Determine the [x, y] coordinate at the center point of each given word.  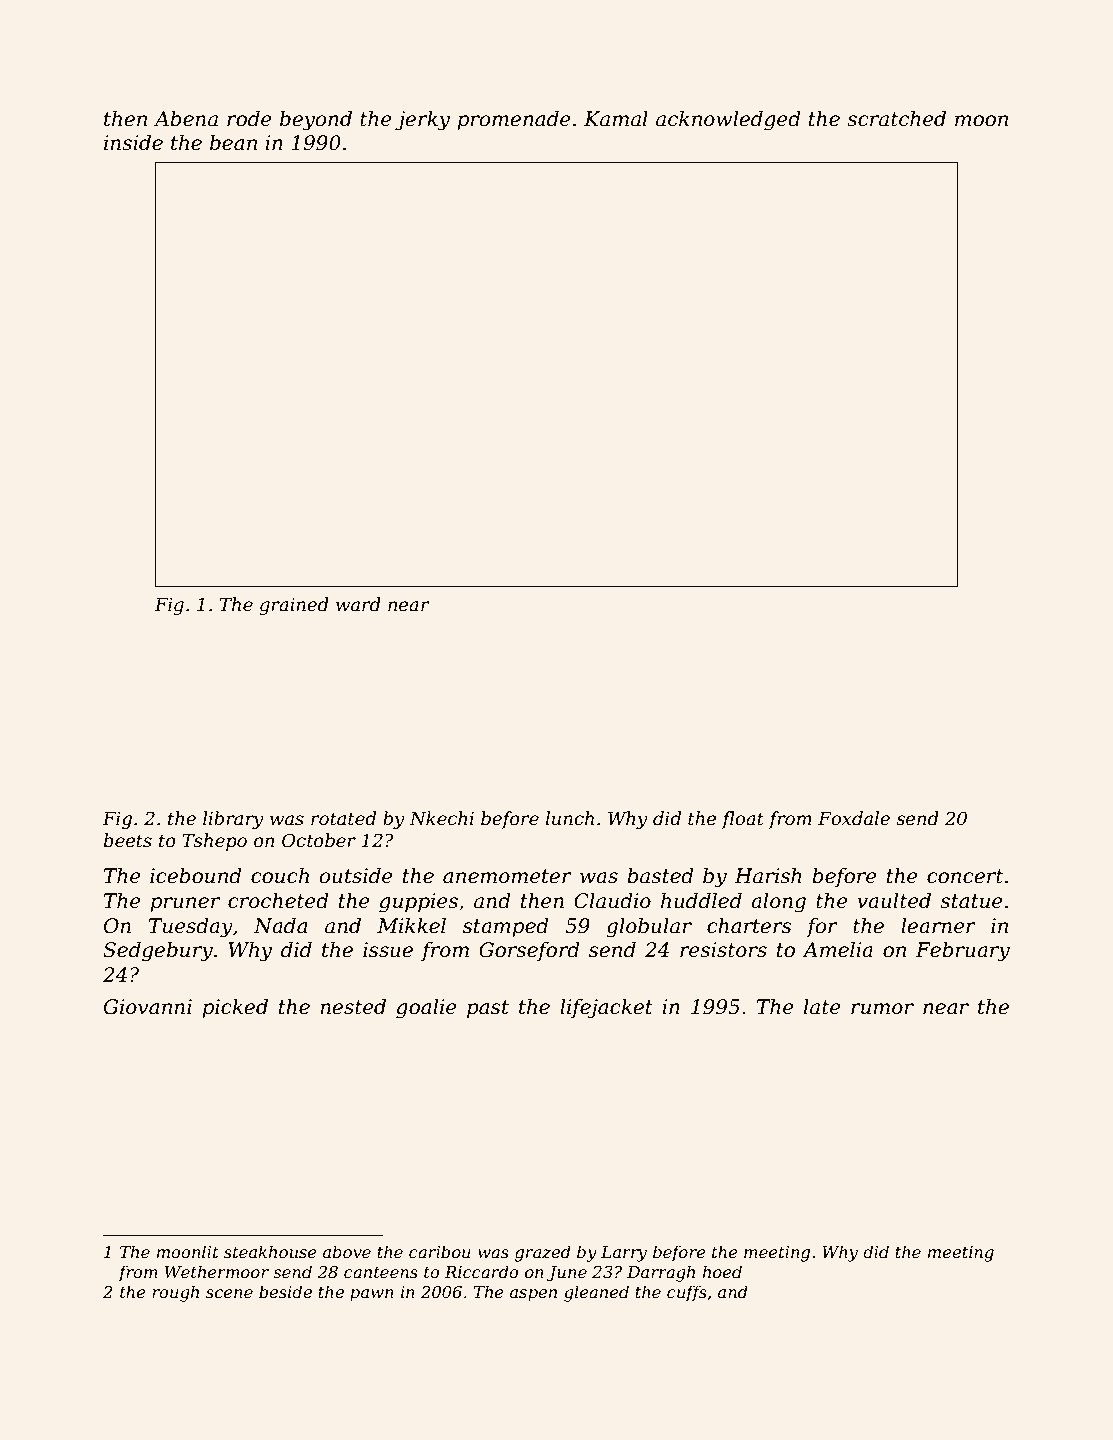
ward [358, 604]
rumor [882, 1009]
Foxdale [854, 818]
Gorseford [529, 951]
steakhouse [270, 1251]
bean [233, 143]
